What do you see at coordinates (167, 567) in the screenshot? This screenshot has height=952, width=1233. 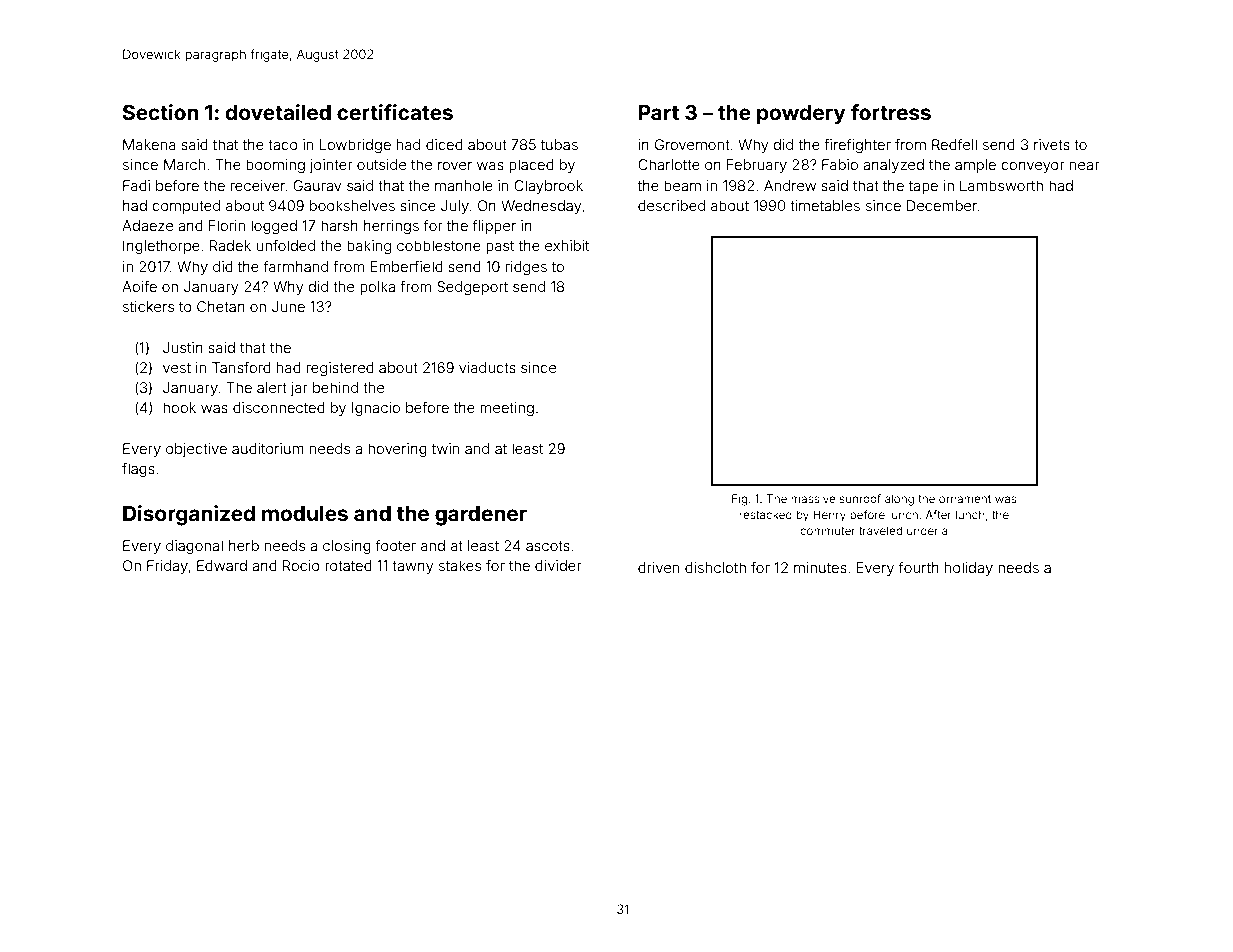 I see `Friday` at bounding box center [167, 567].
